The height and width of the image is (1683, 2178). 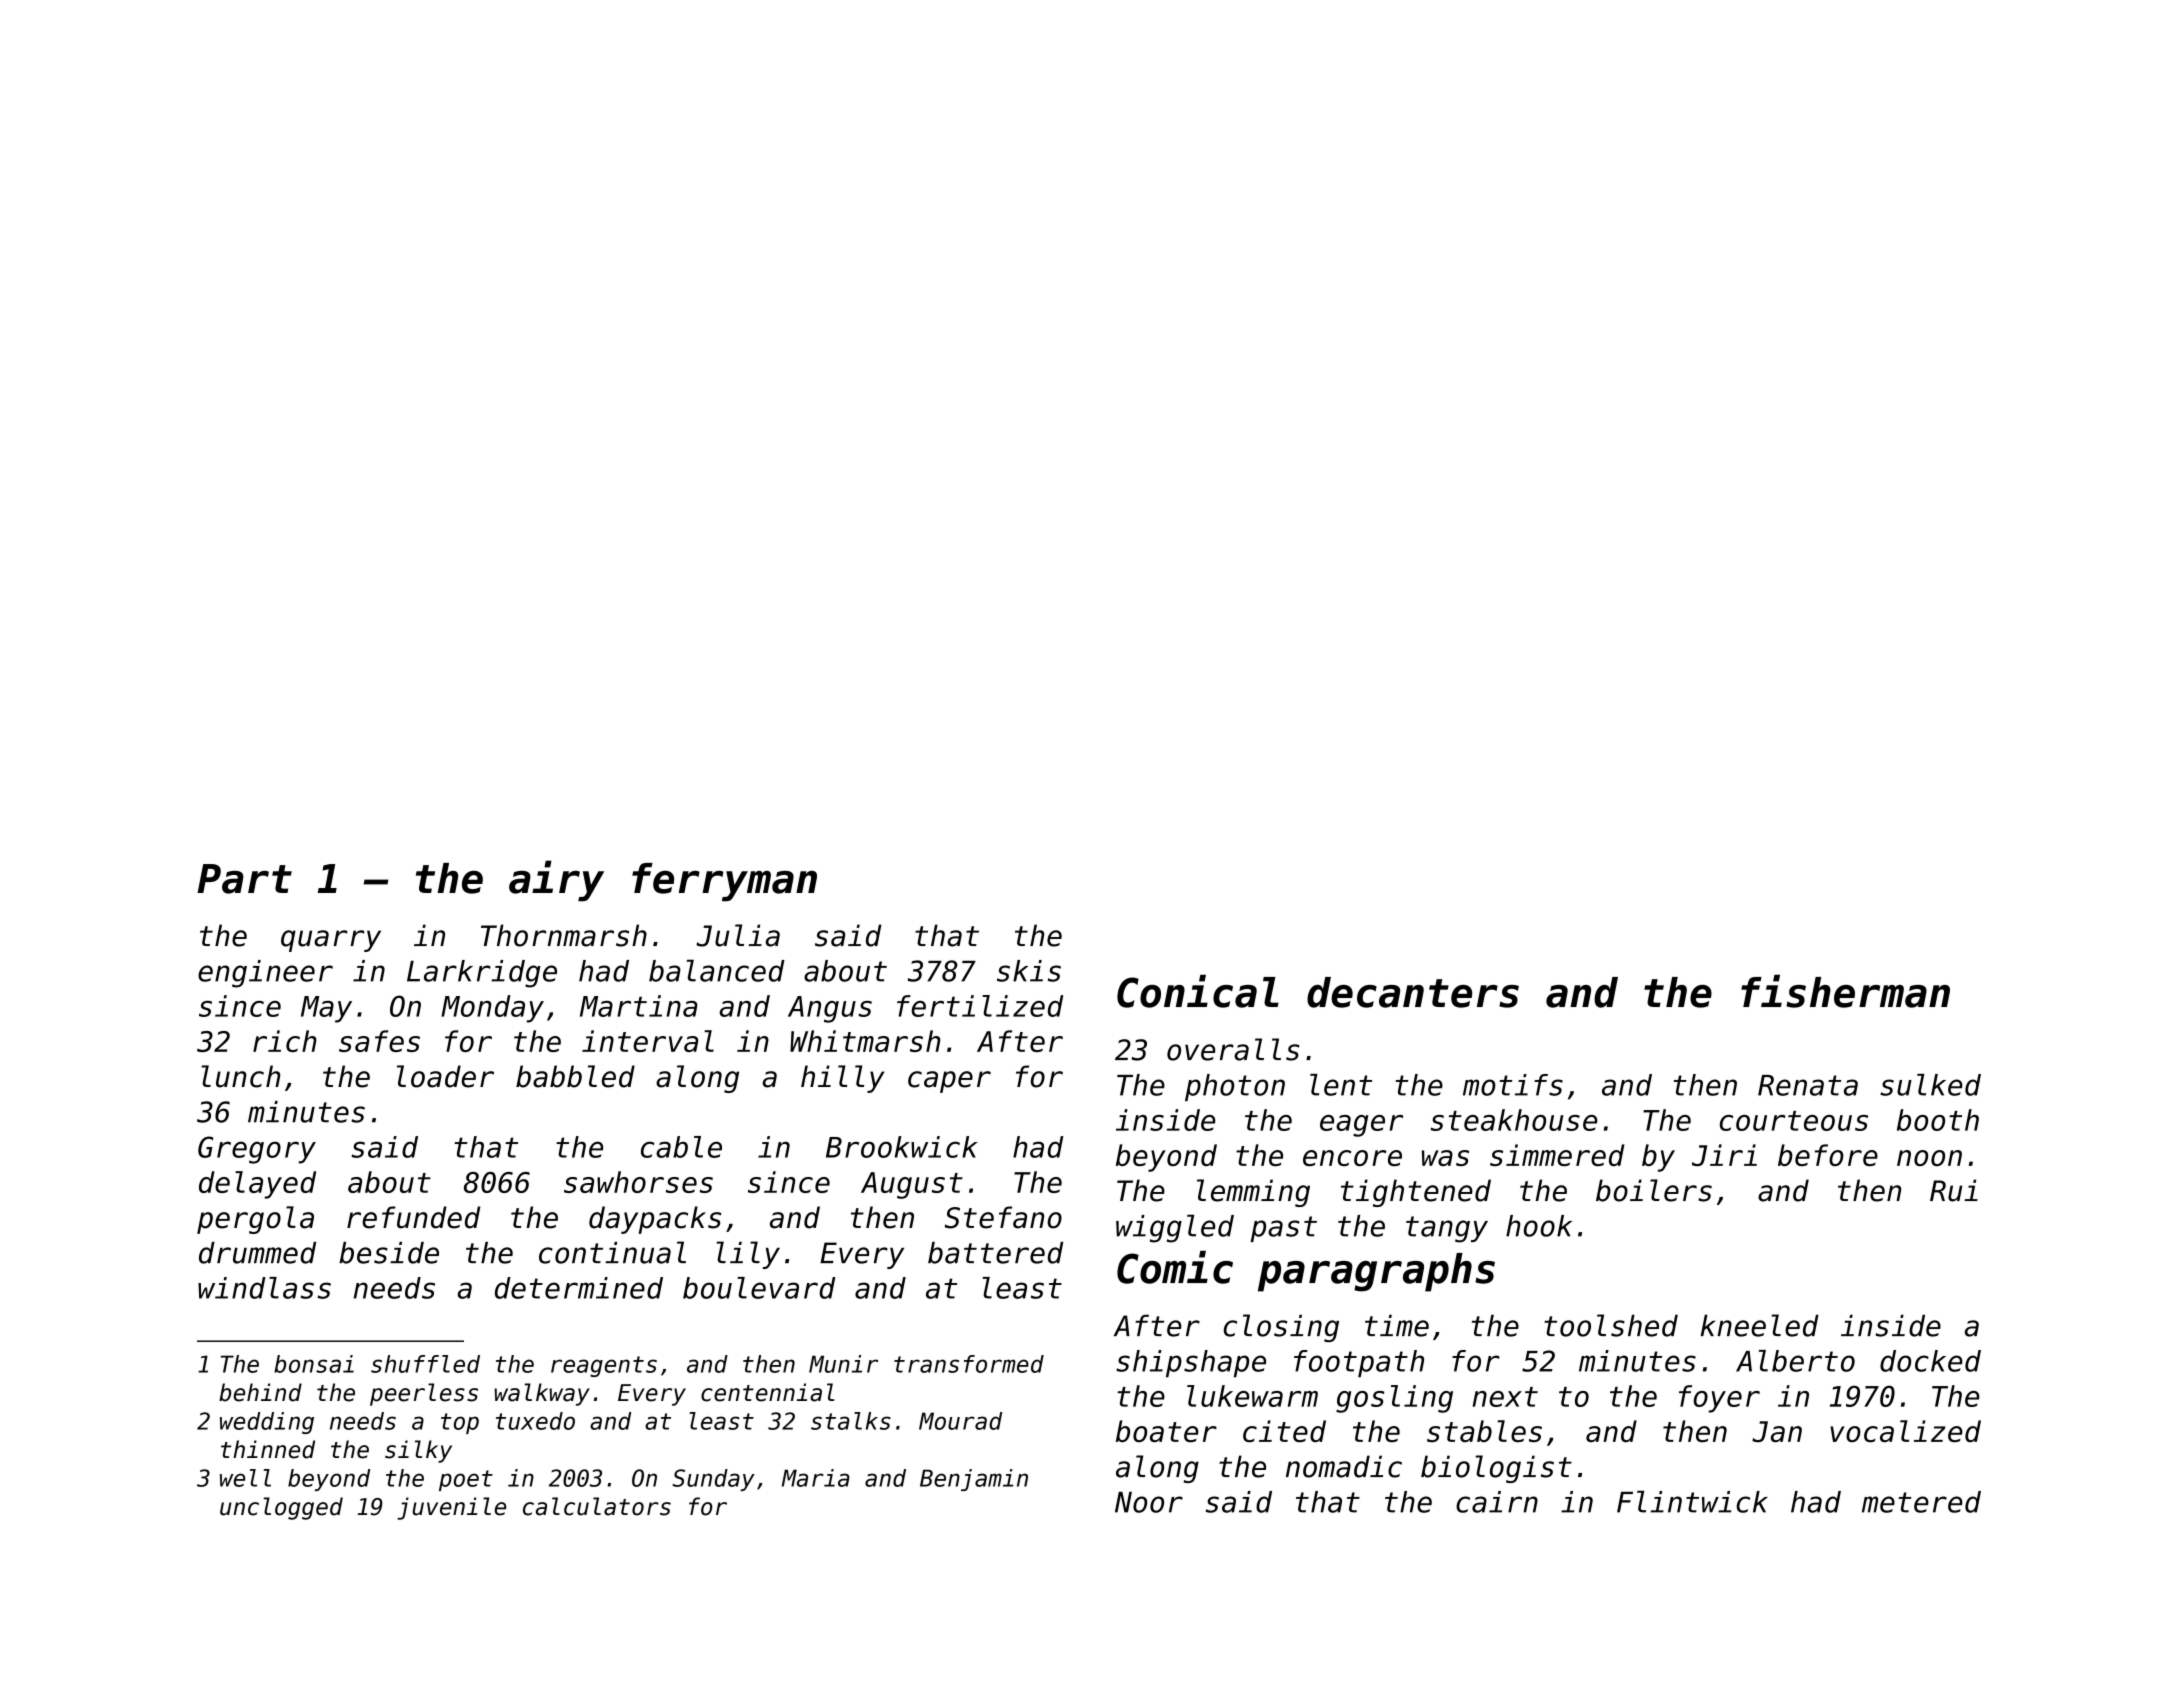 What do you see at coordinates (1149, 1502) in the image?
I see `Noor` at bounding box center [1149, 1502].
